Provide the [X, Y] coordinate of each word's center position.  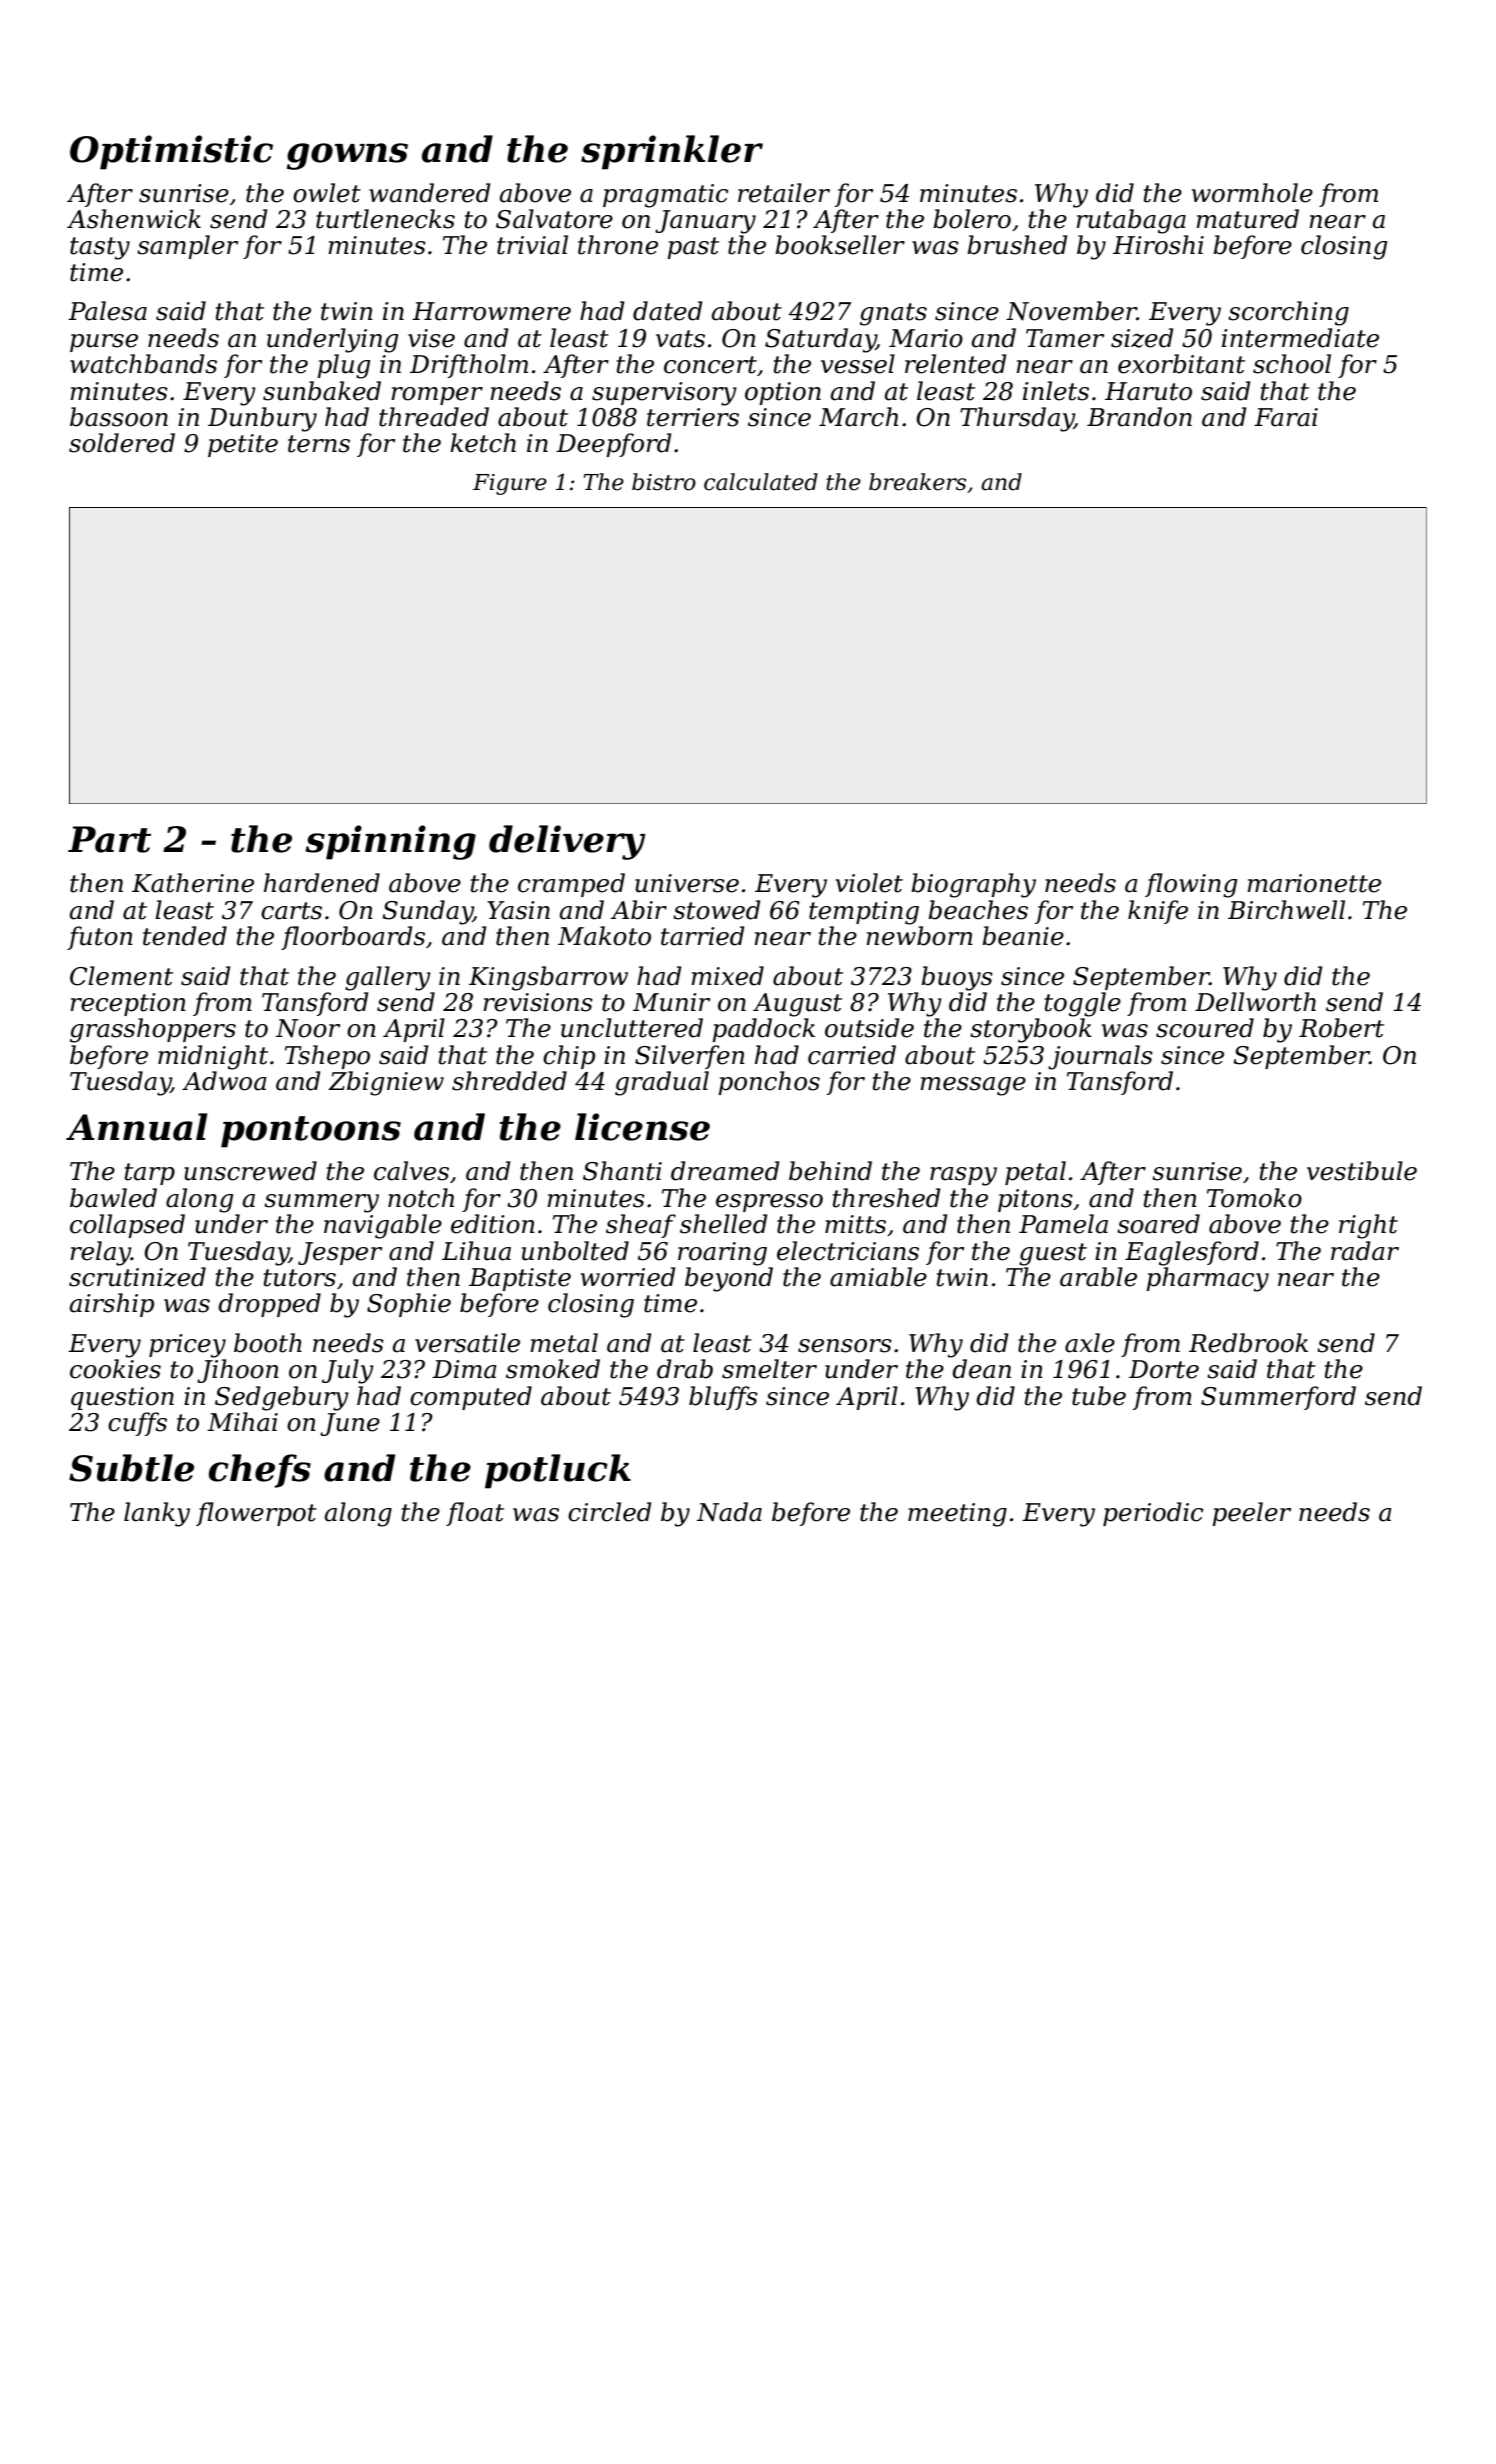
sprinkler [672, 152]
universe [687, 883]
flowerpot [256, 1514]
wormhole [1252, 193]
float [475, 1514]
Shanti [622, 1171]
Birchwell [1286, 910]
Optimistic [171, 152]
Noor [308, 1028]
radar [1365, 1251]
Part [109, 839]
